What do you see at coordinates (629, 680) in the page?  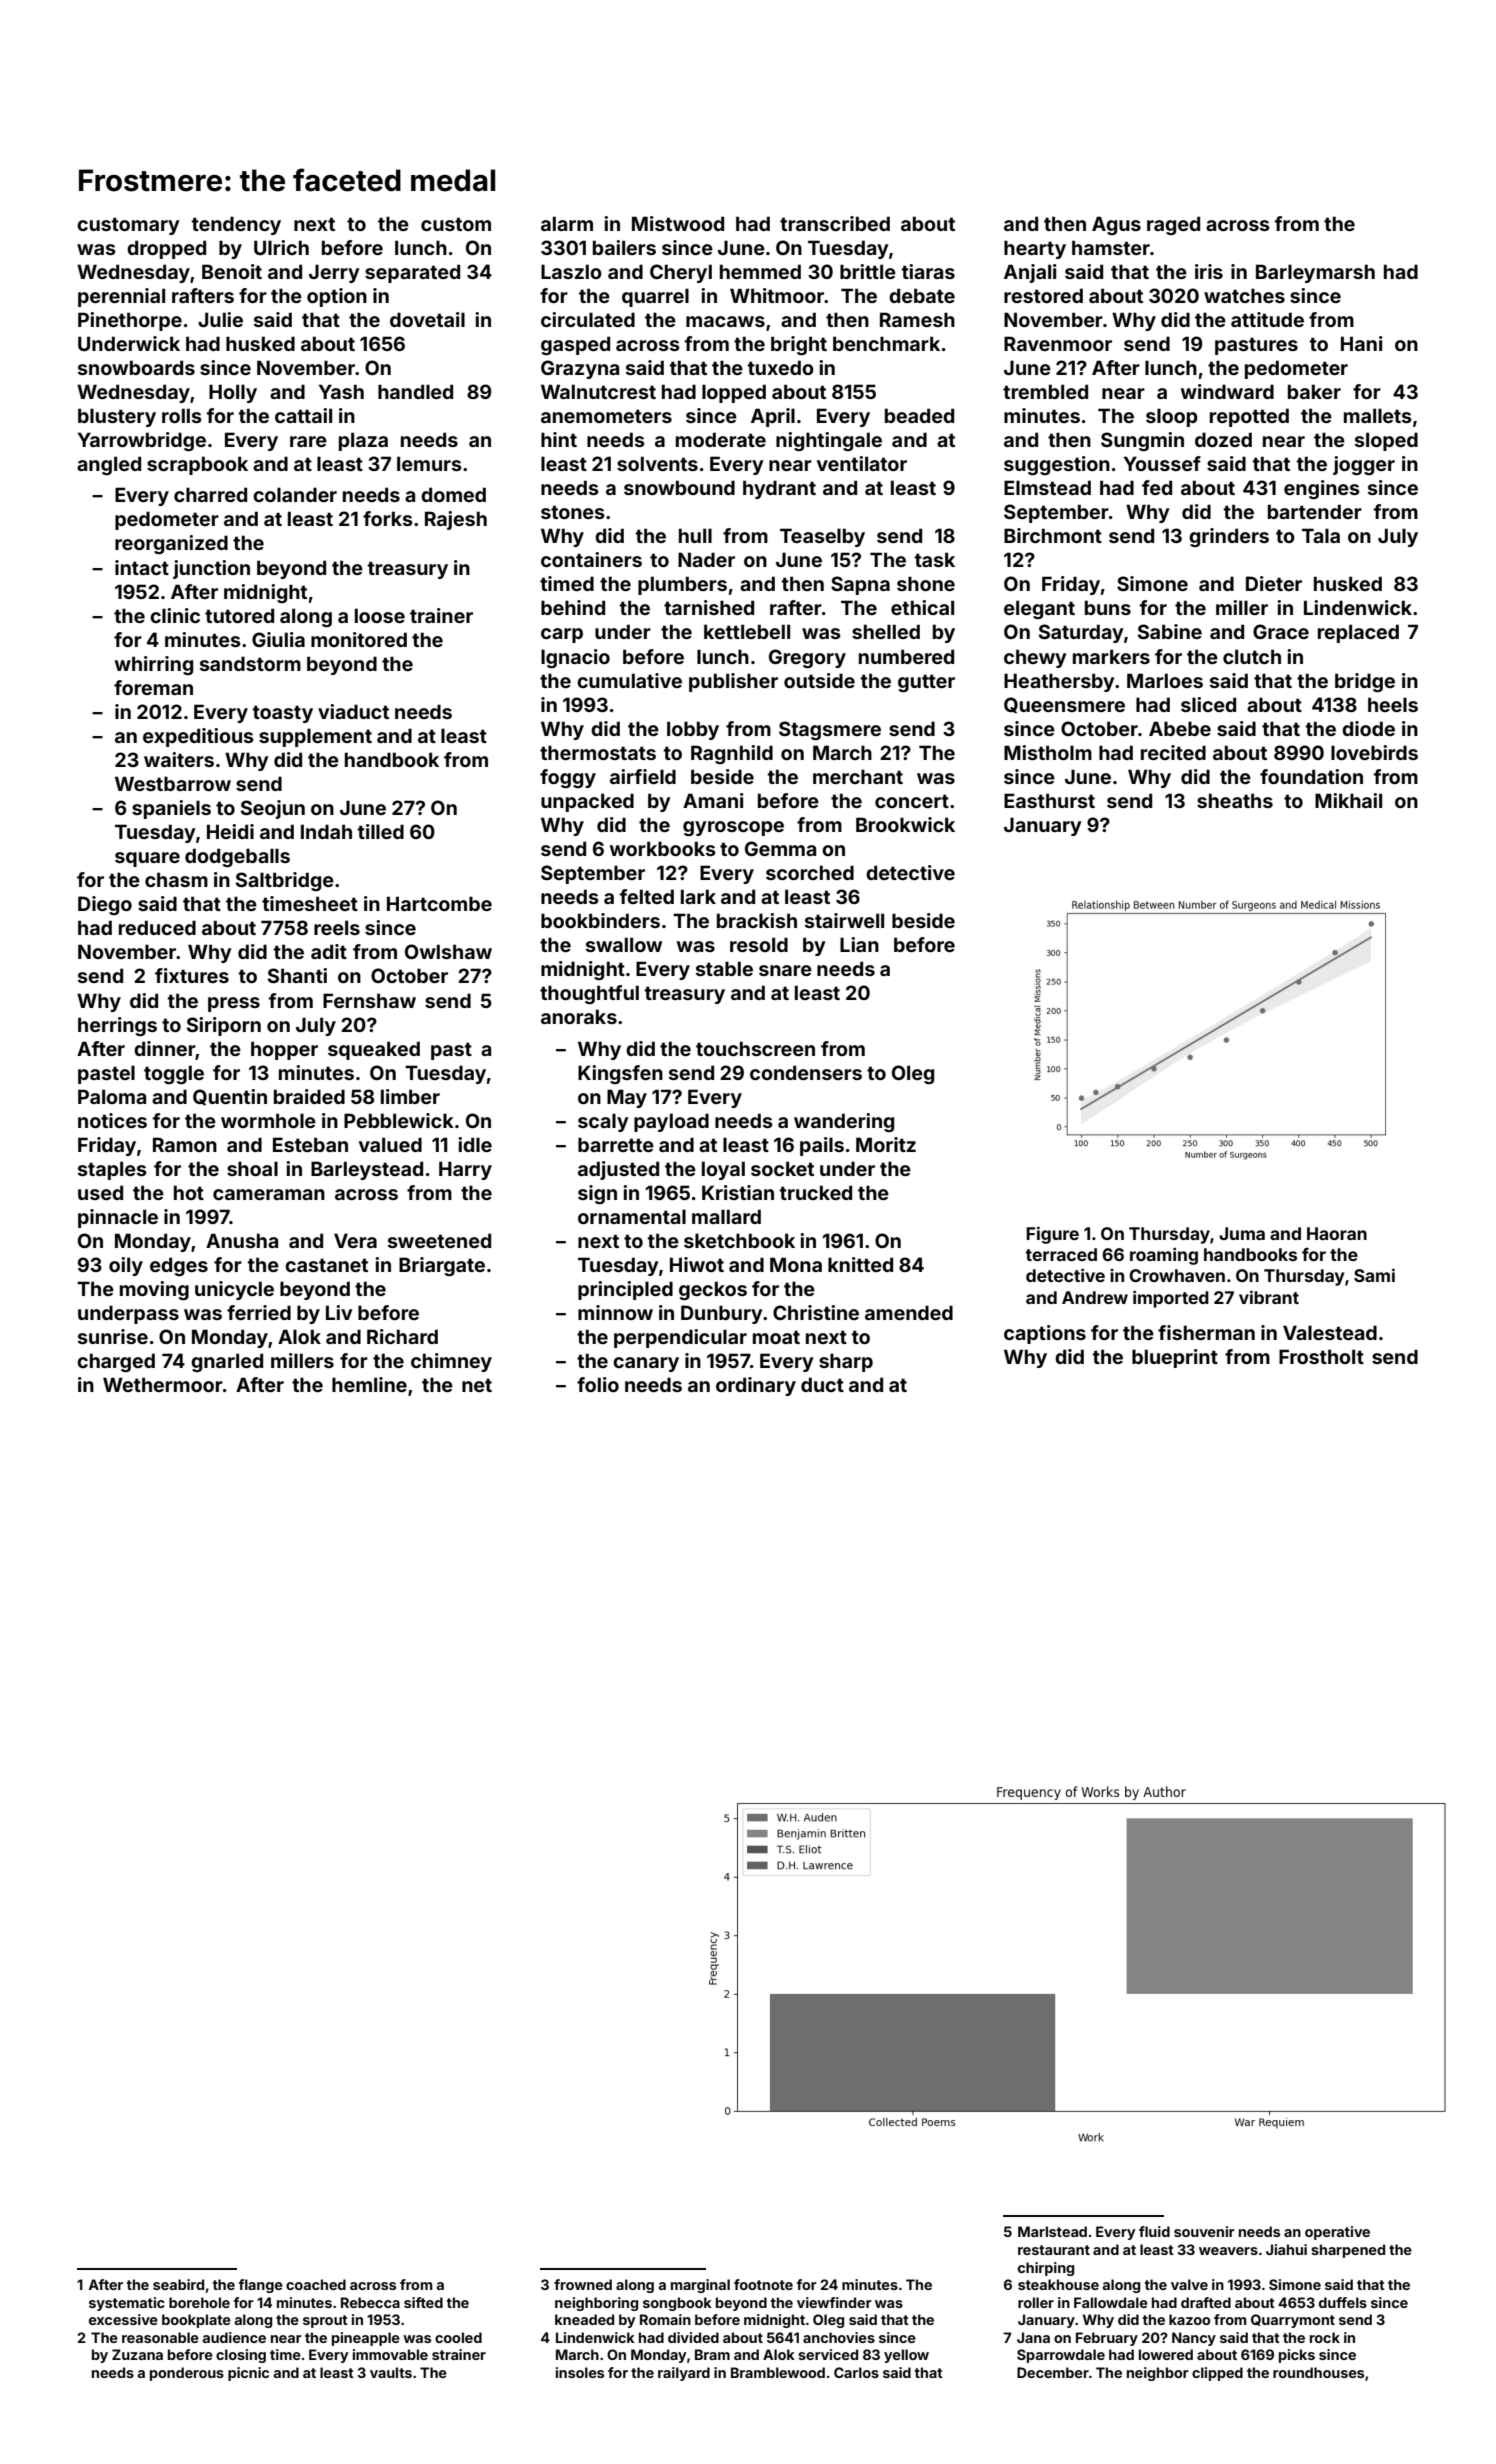 I see `cumulative` at bounding box center [629, 680].
